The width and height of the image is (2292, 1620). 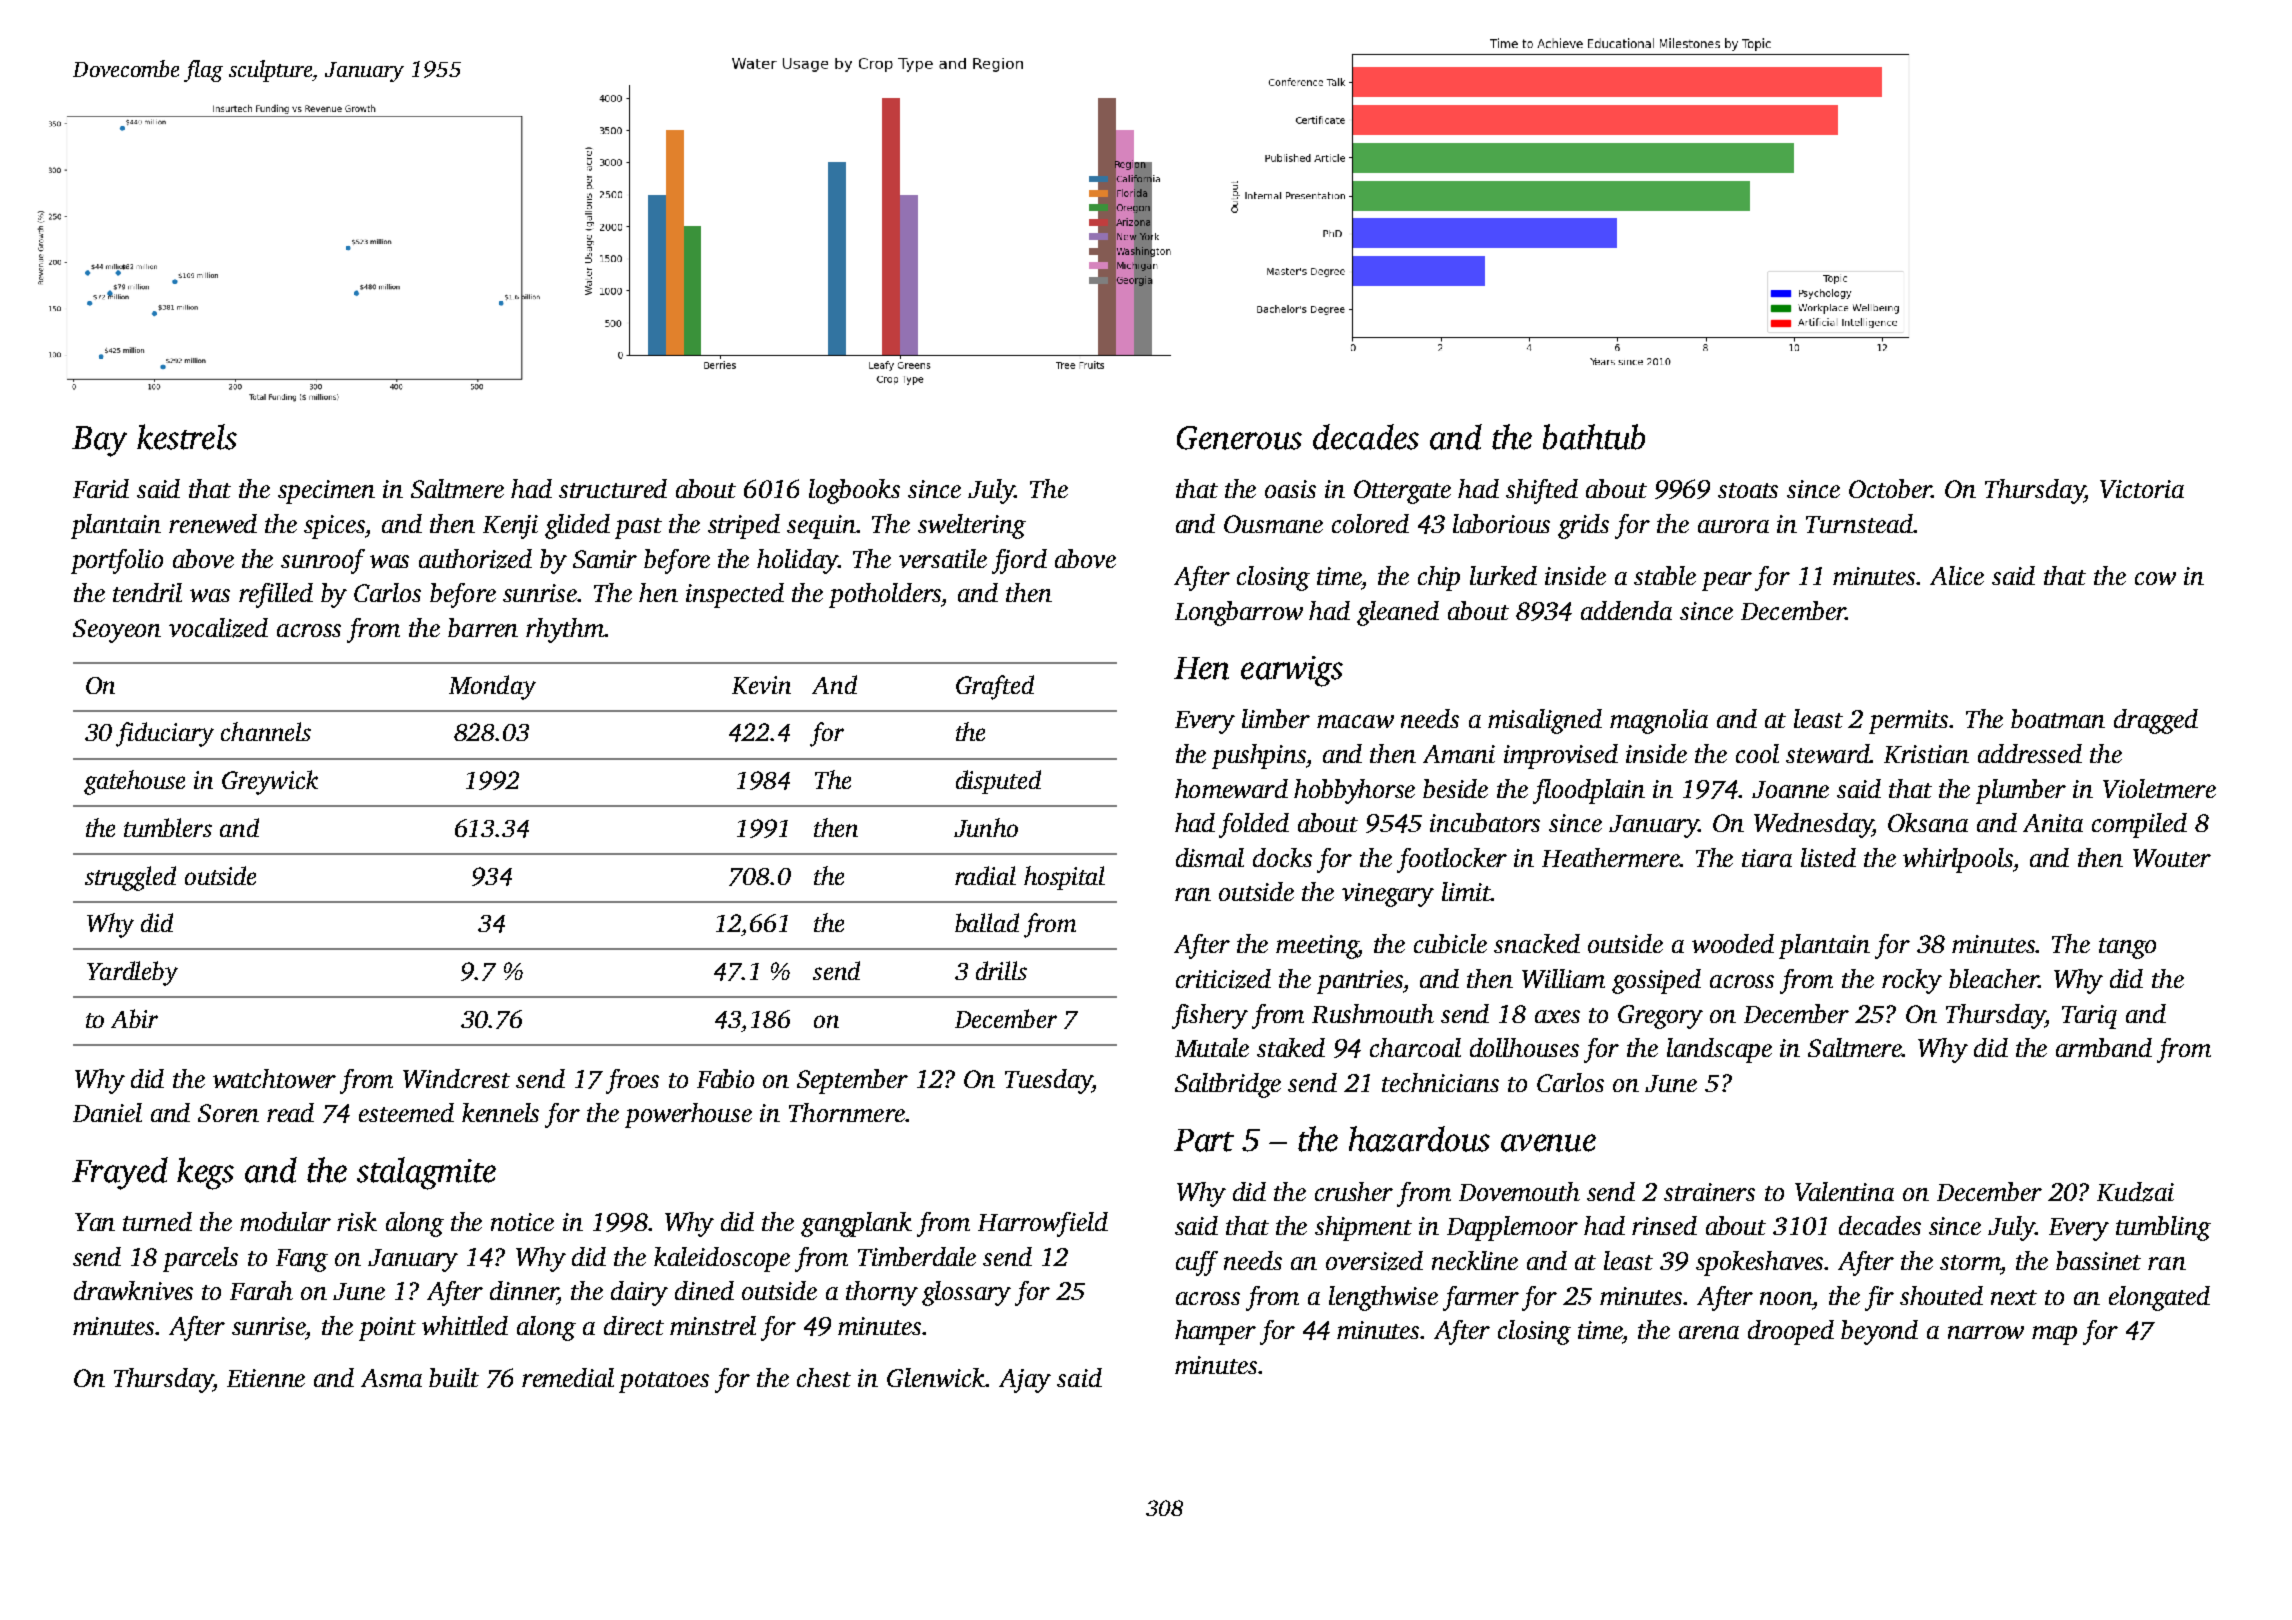 What do you see at coordinates (270, 782) in the image?
I see `Greywick` at bounding box center [270, 782].
